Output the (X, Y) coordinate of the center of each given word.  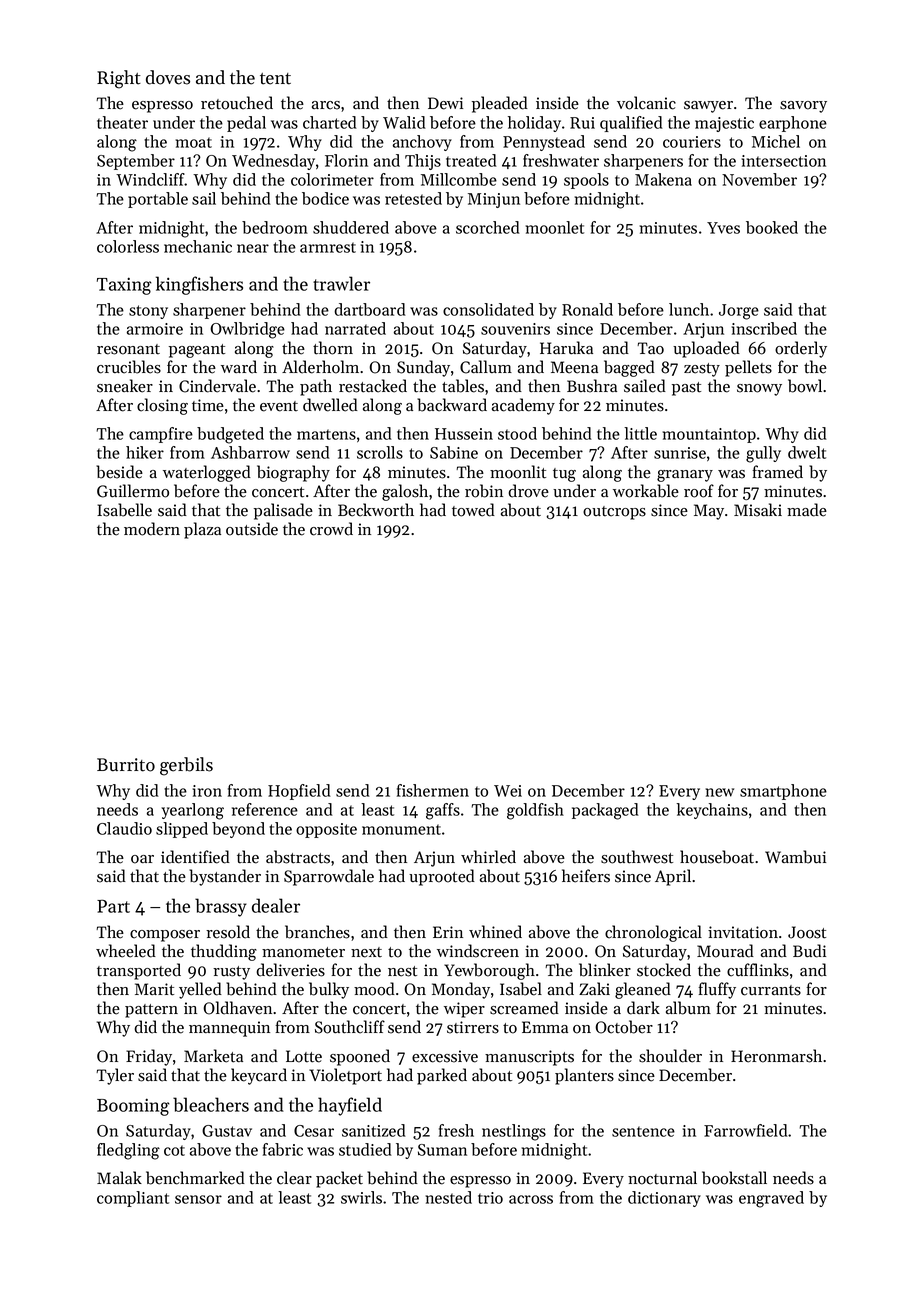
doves (168, 77)
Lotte (304, 1056)
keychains (712, 811)
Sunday (423, 368)
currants (771, 990)
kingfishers (199, 285)
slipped (182, 830)
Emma (545, 1027)
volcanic (646, 103)
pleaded (500, 104)
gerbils (186, 766)
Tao (650, 348)
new (720, 792)
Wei (508, 791)
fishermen (433, 790)
